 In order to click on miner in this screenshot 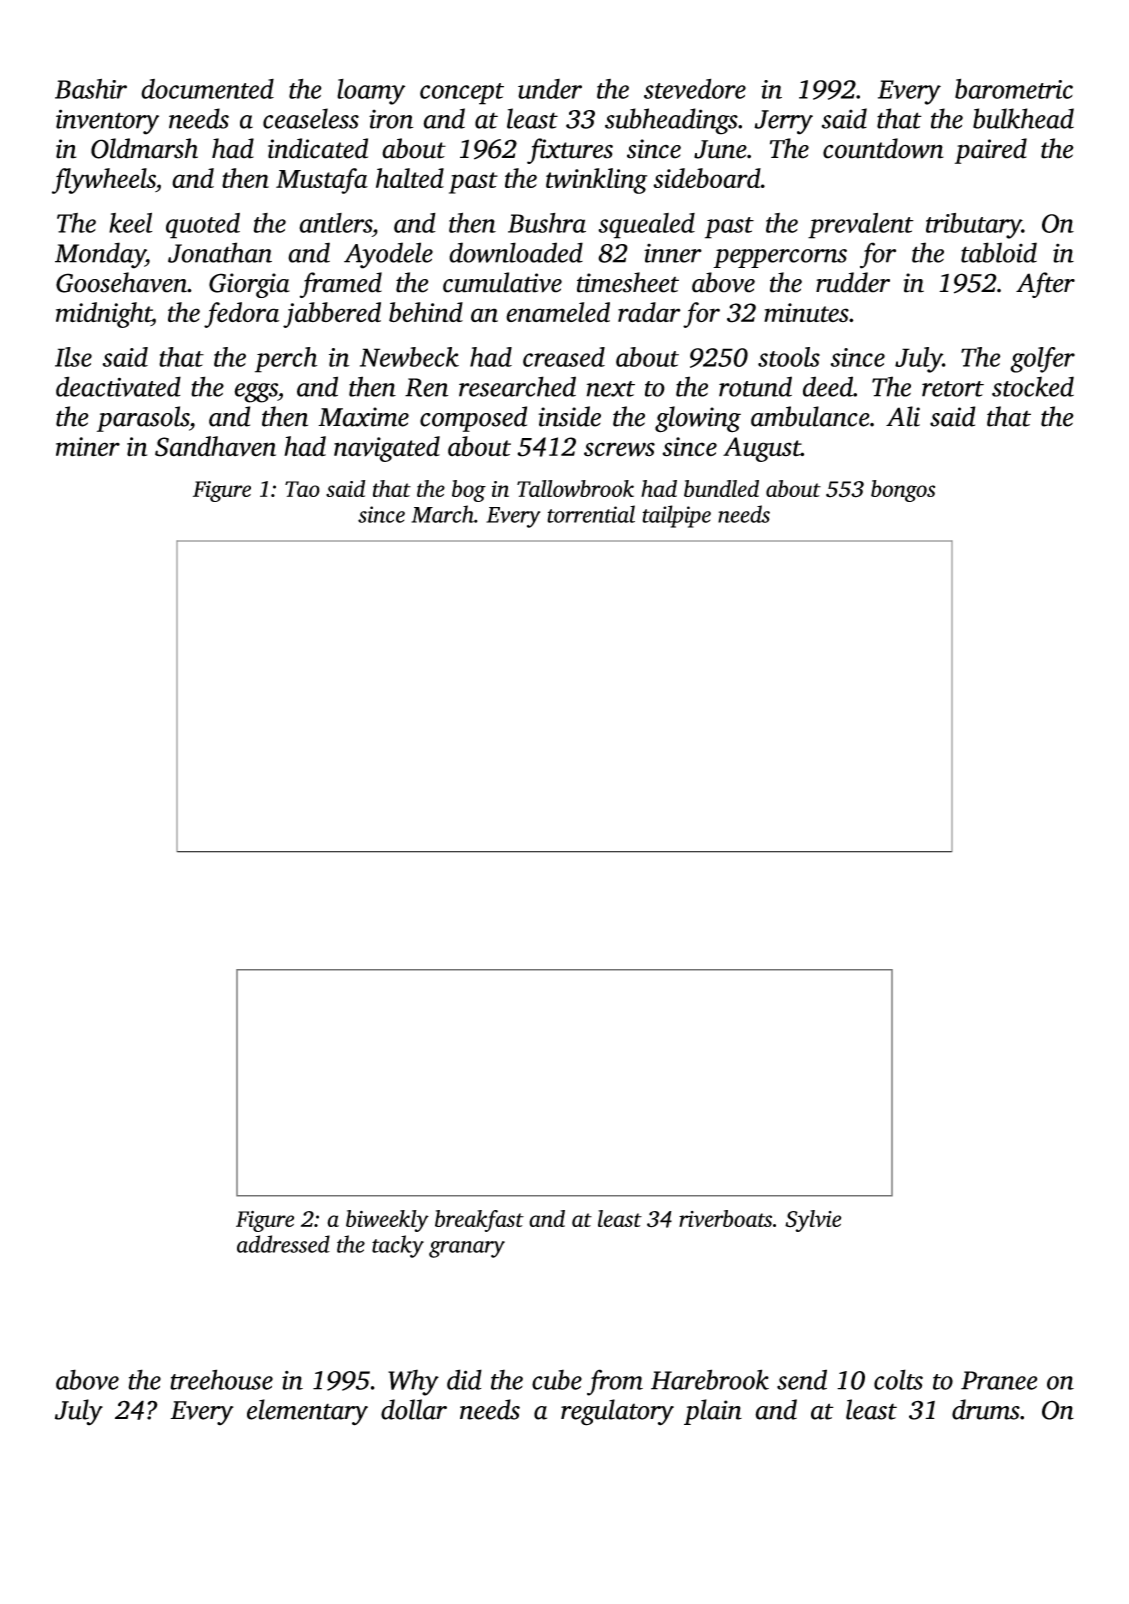, I will do `click(88, 447)`.
